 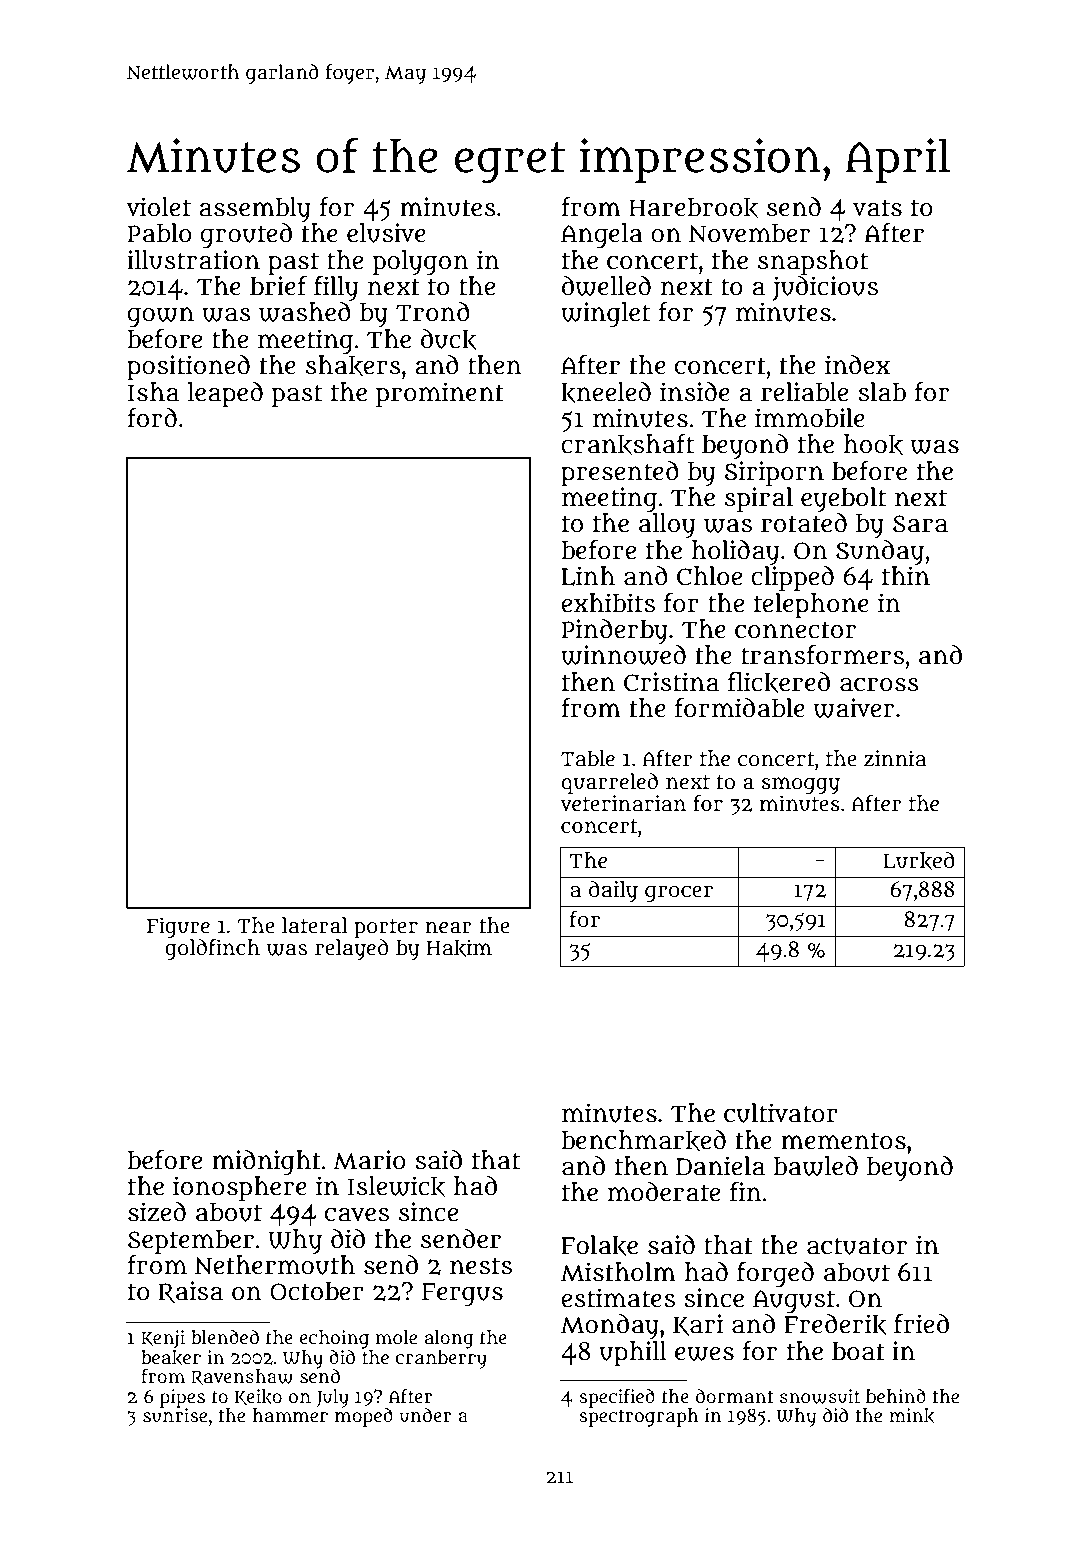 I want to click on Chloe, so click(x=709, y=576).
